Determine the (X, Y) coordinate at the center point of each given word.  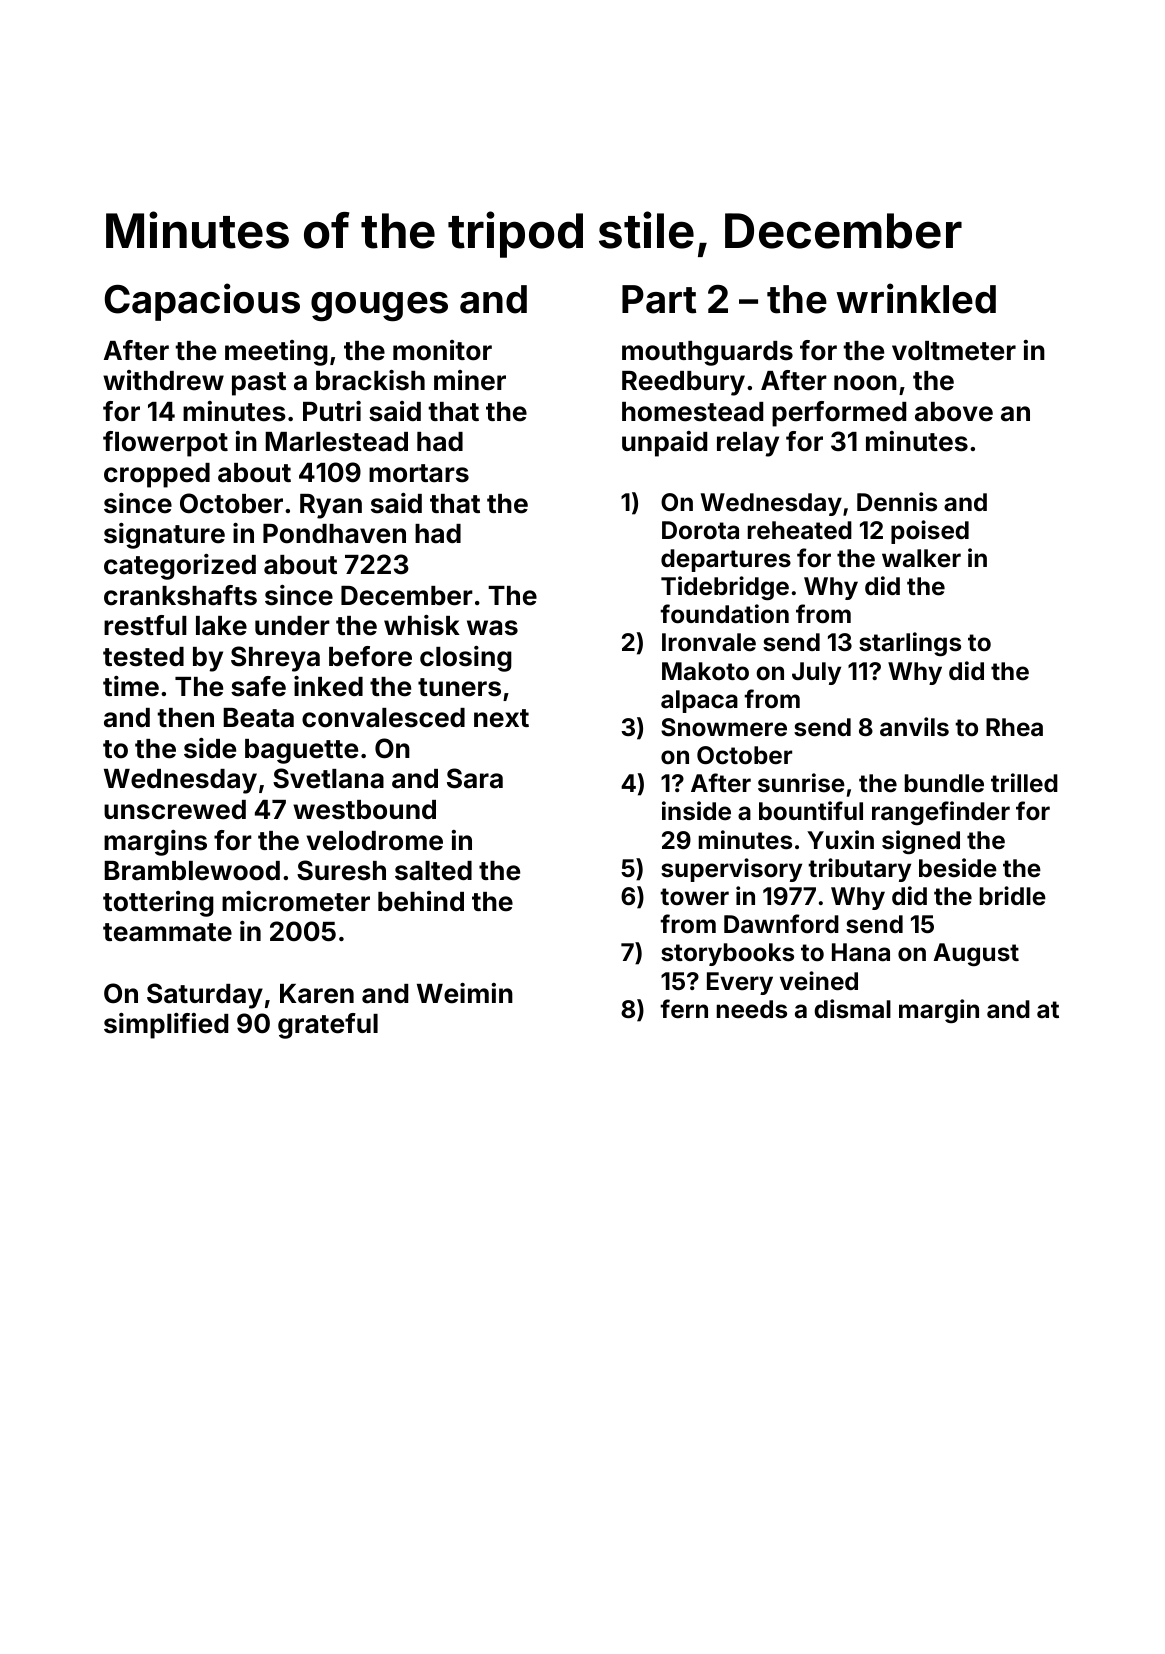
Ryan (331, 506)
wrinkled (916, 298)
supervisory (731, 870)
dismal (852, 1009)
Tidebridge (725, 588)
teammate (167, 932)
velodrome (374, 841)
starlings (910, 644)
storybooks (727, 954)
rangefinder (941, 813)
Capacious (202, 302)
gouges (379, 307)
